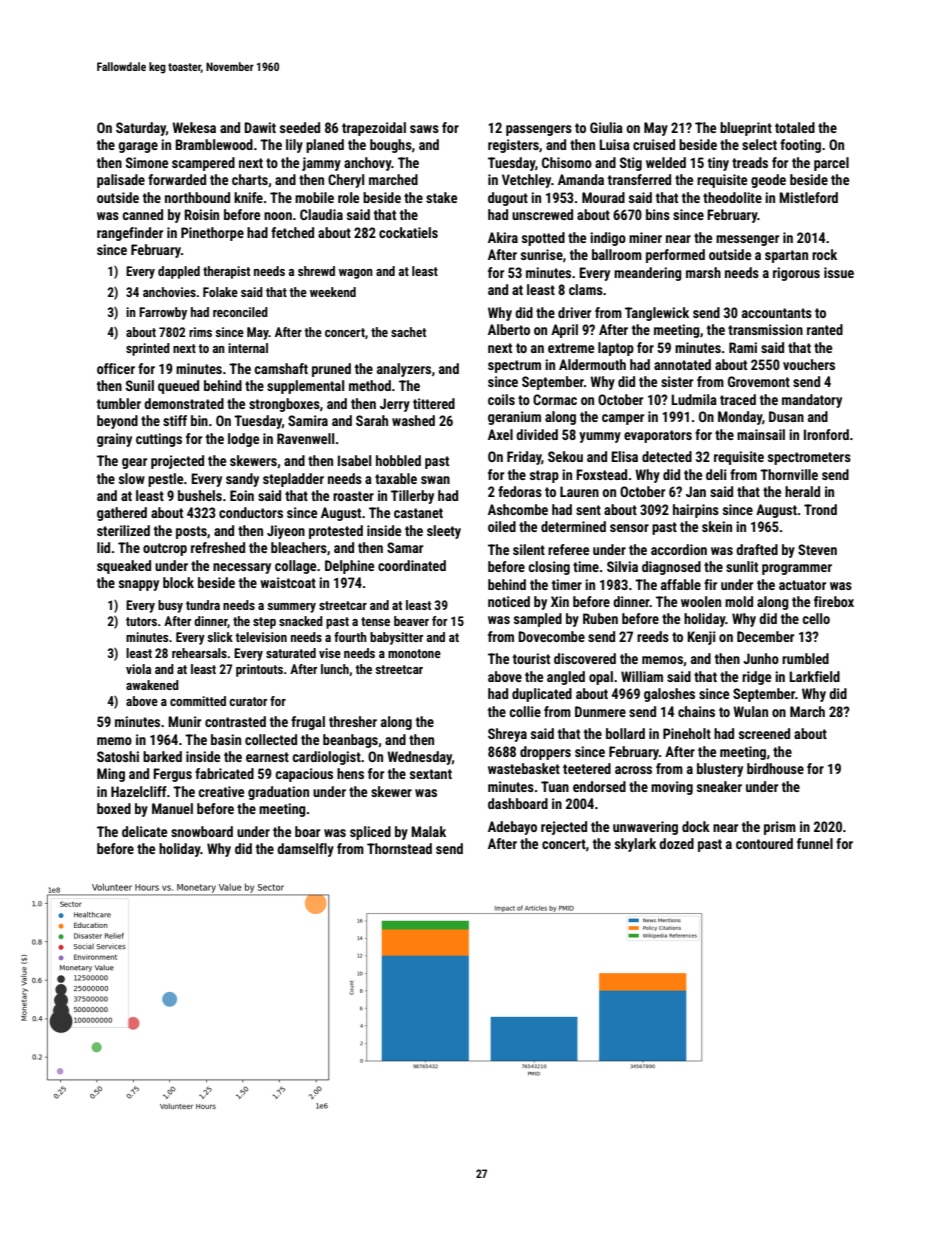 The image size is (952, 1233). I want to click on Wekesa, so click(194, 127).
